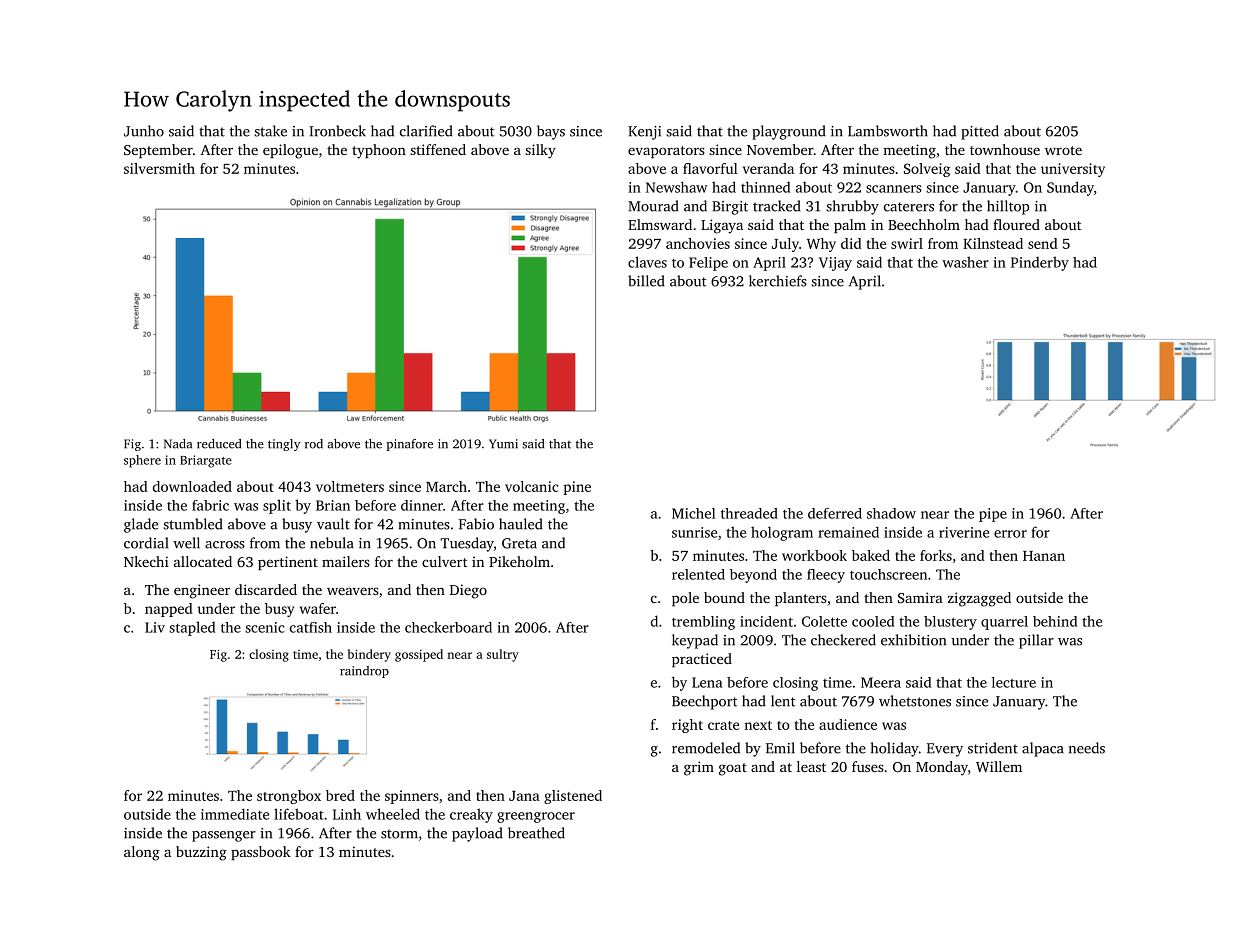 The width and height of the page is (1233, 952). Describe the element at coordinates (1010, 534) in the page. I see `error` at that location.
